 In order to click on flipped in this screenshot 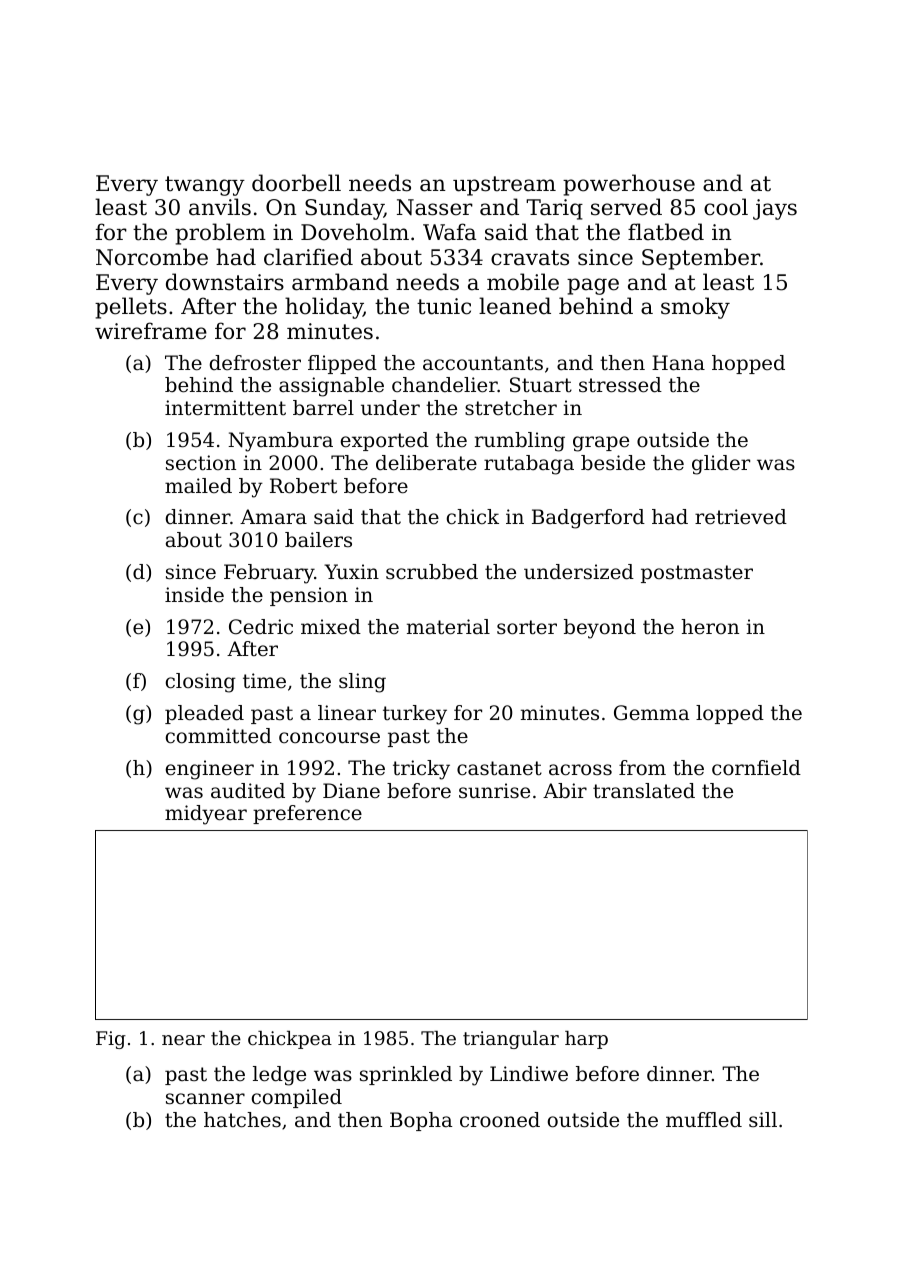, I will do `click(342, 364)`.
